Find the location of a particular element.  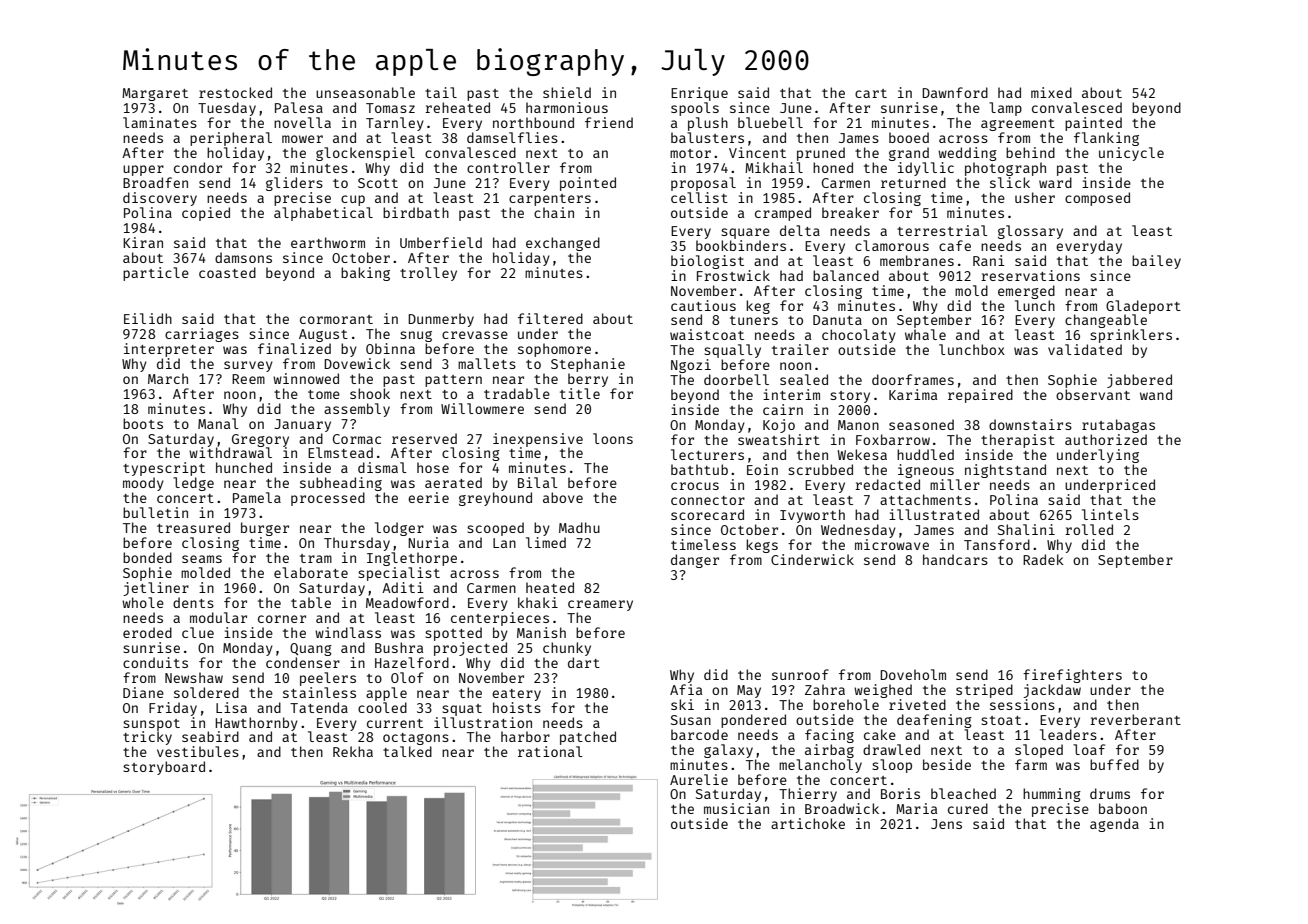

Inglethorpe is located at coordinates (412, 559).
